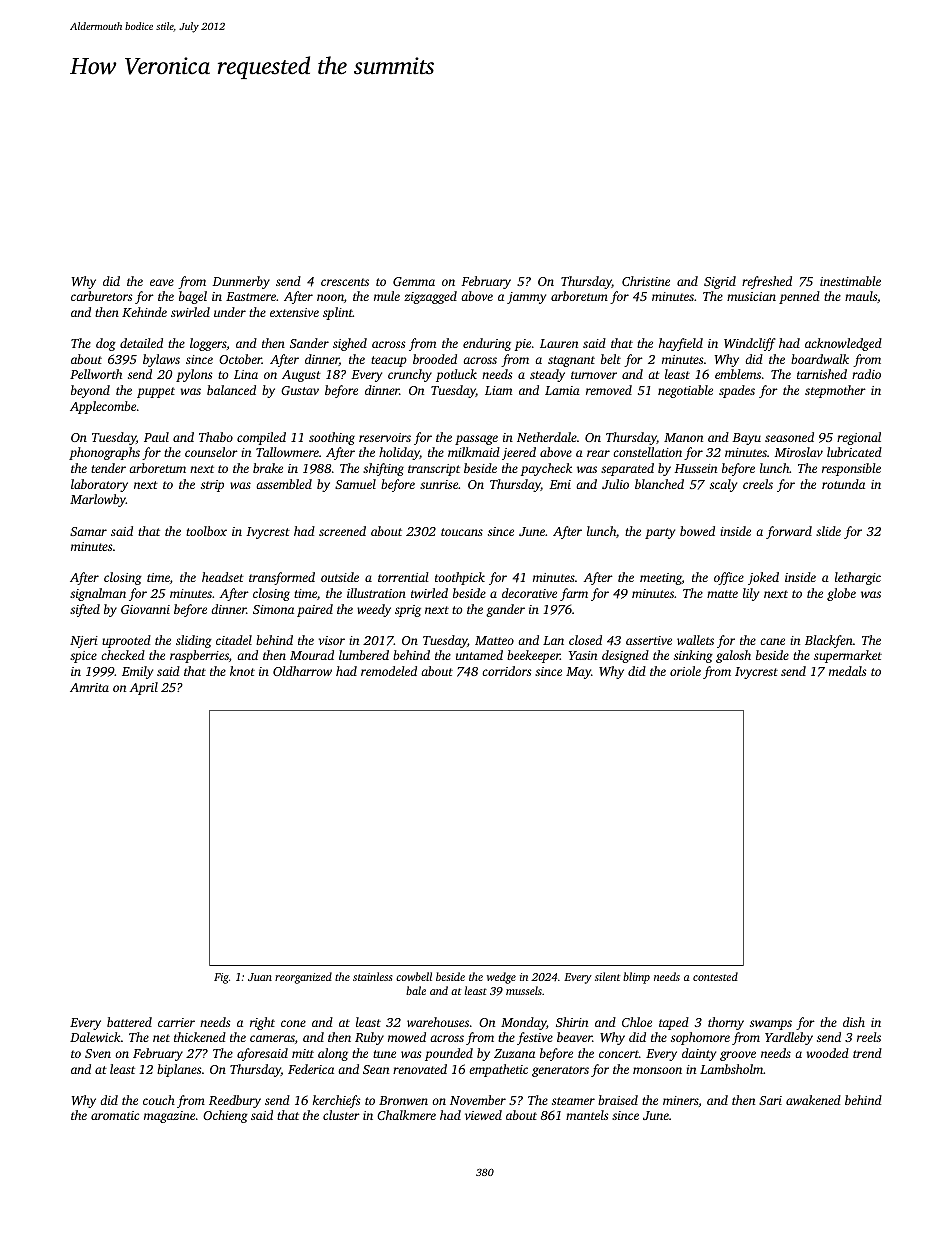 The image size is (952, 1233). Describe the element at coordinates (143, 688) in the screenshot. I see `April` at that location.
